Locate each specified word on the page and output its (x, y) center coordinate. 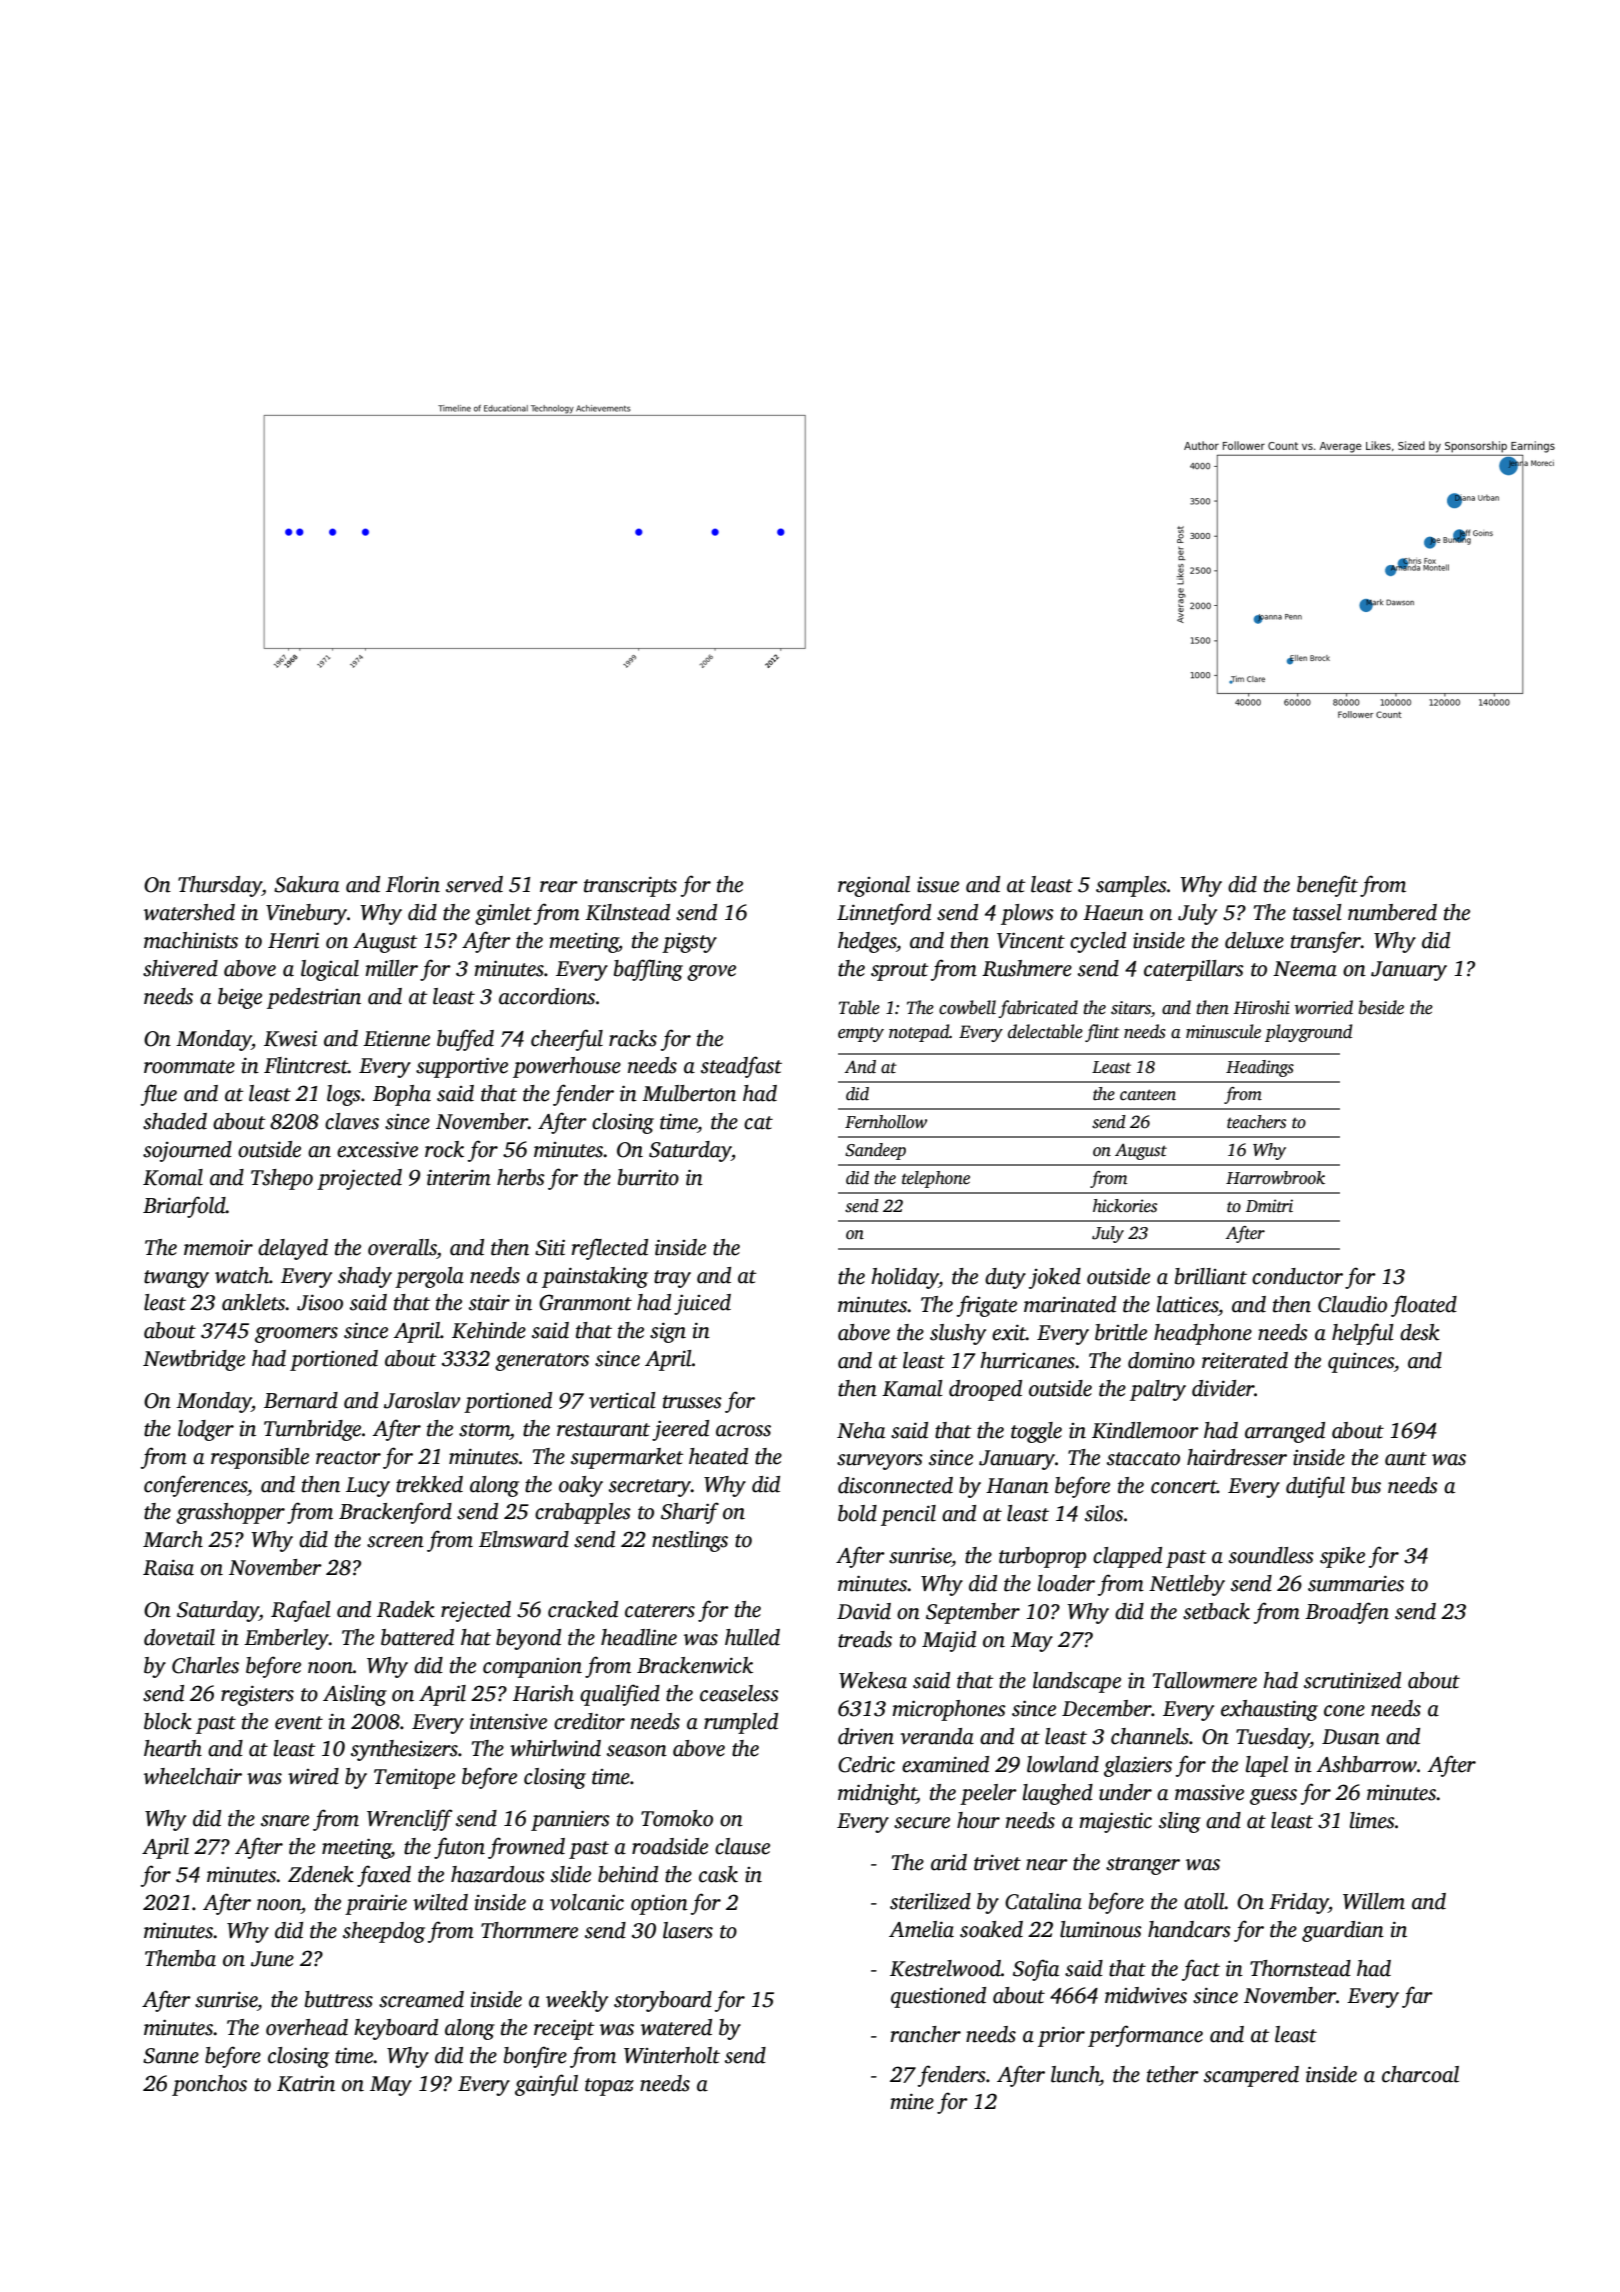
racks (633, 1038)
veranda (937, 1736)
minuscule (1223, 1031)
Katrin (306, 2084)
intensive (508, 1721)
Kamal (912, 1388)
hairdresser (1237, 1457)
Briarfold (184, 1207)
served (474, 884)
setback (1216, 1611)
